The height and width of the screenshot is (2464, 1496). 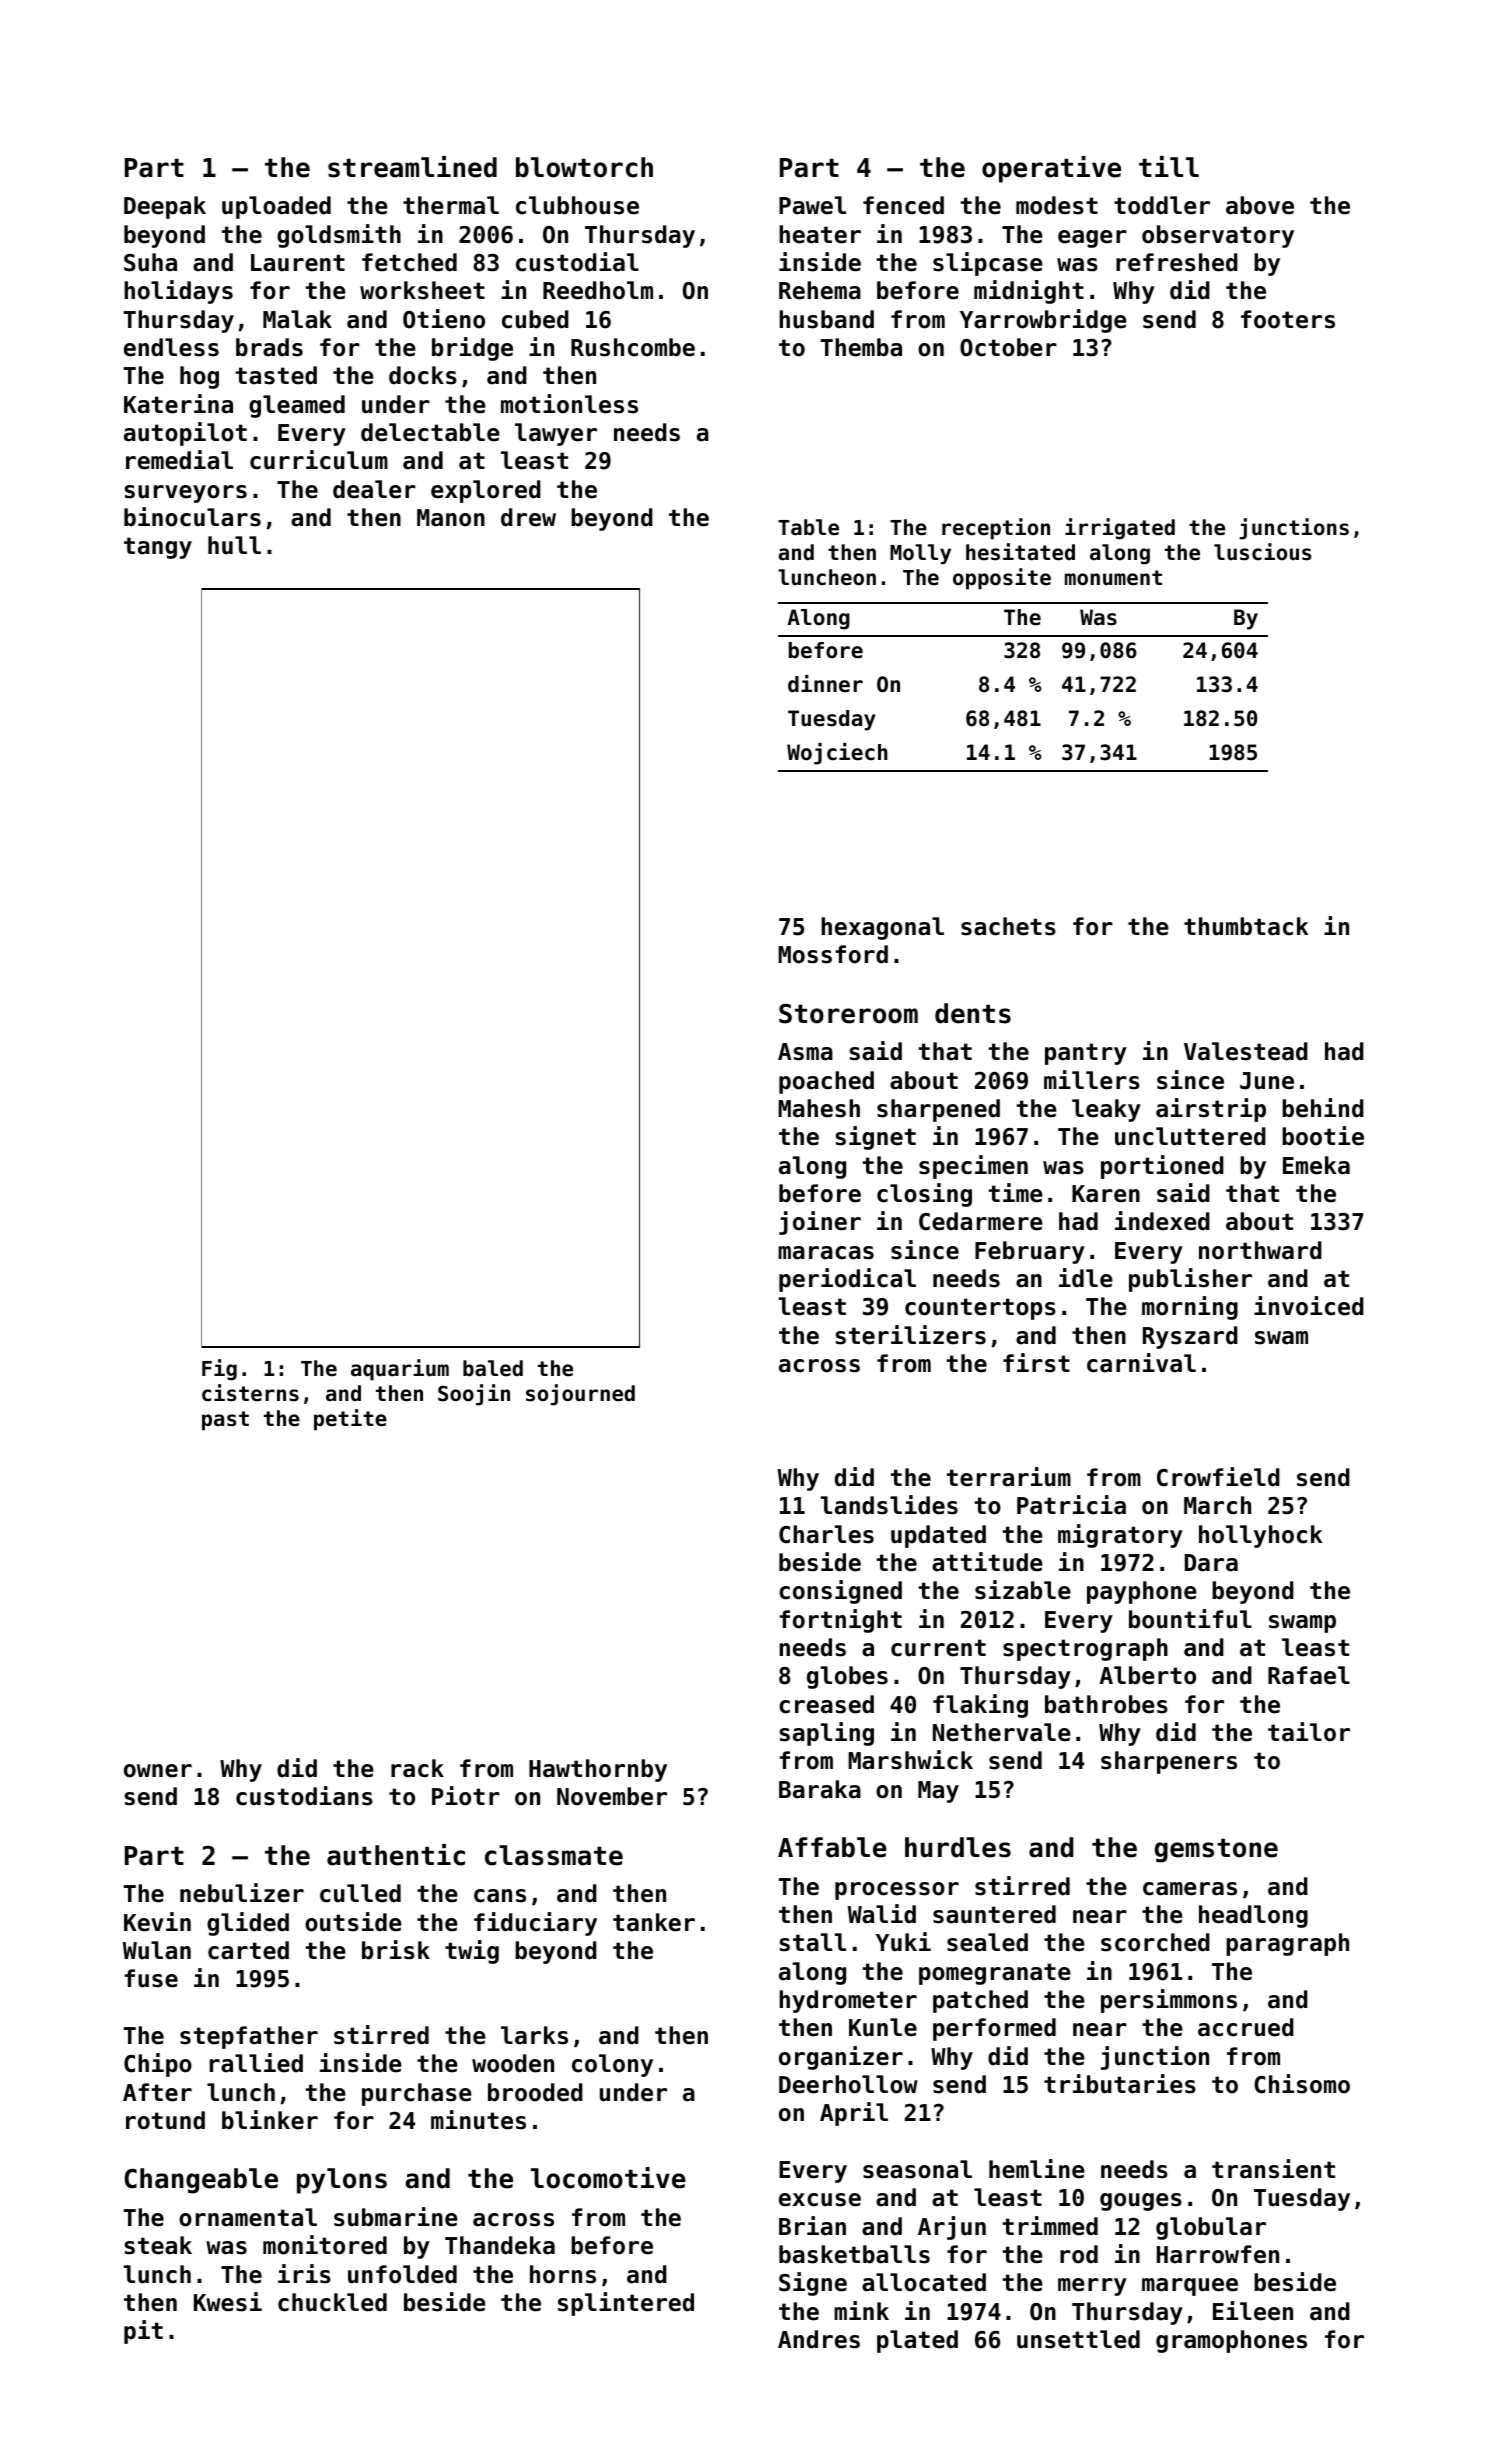 I want to click on Wulan, so click(x=157, y=1950).
